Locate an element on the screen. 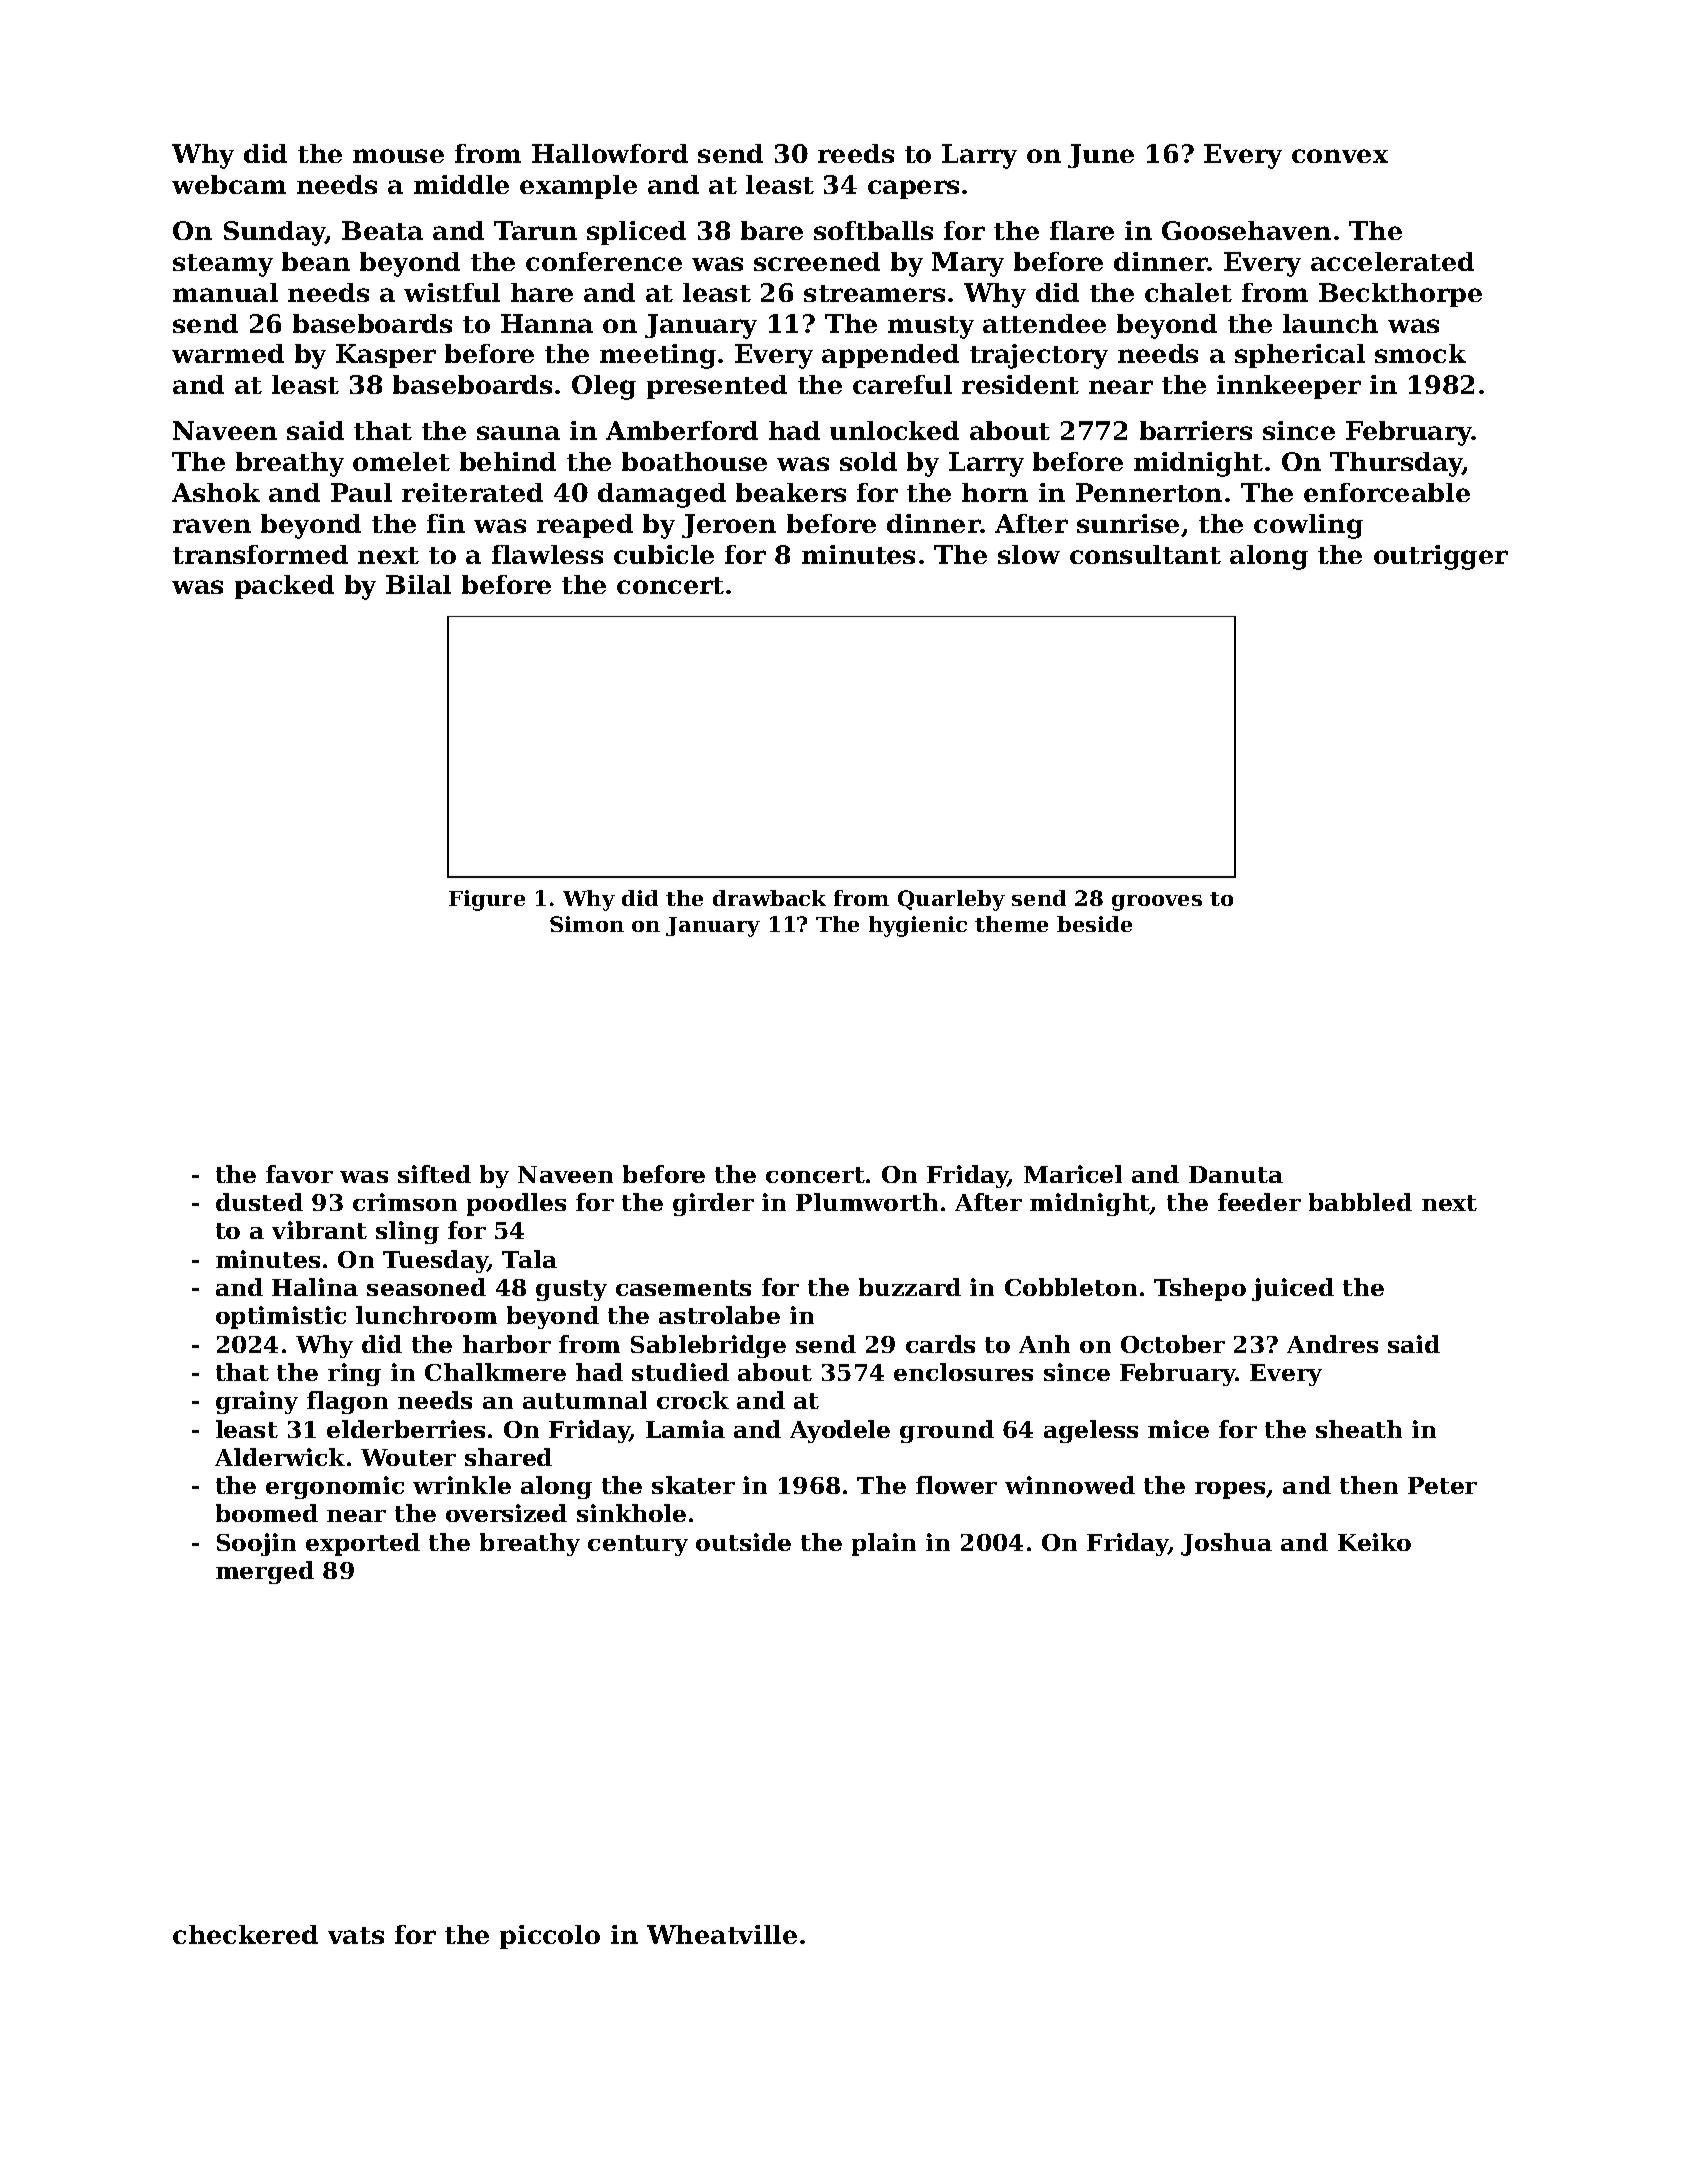  reeds is located at coordinates (856, 153).
